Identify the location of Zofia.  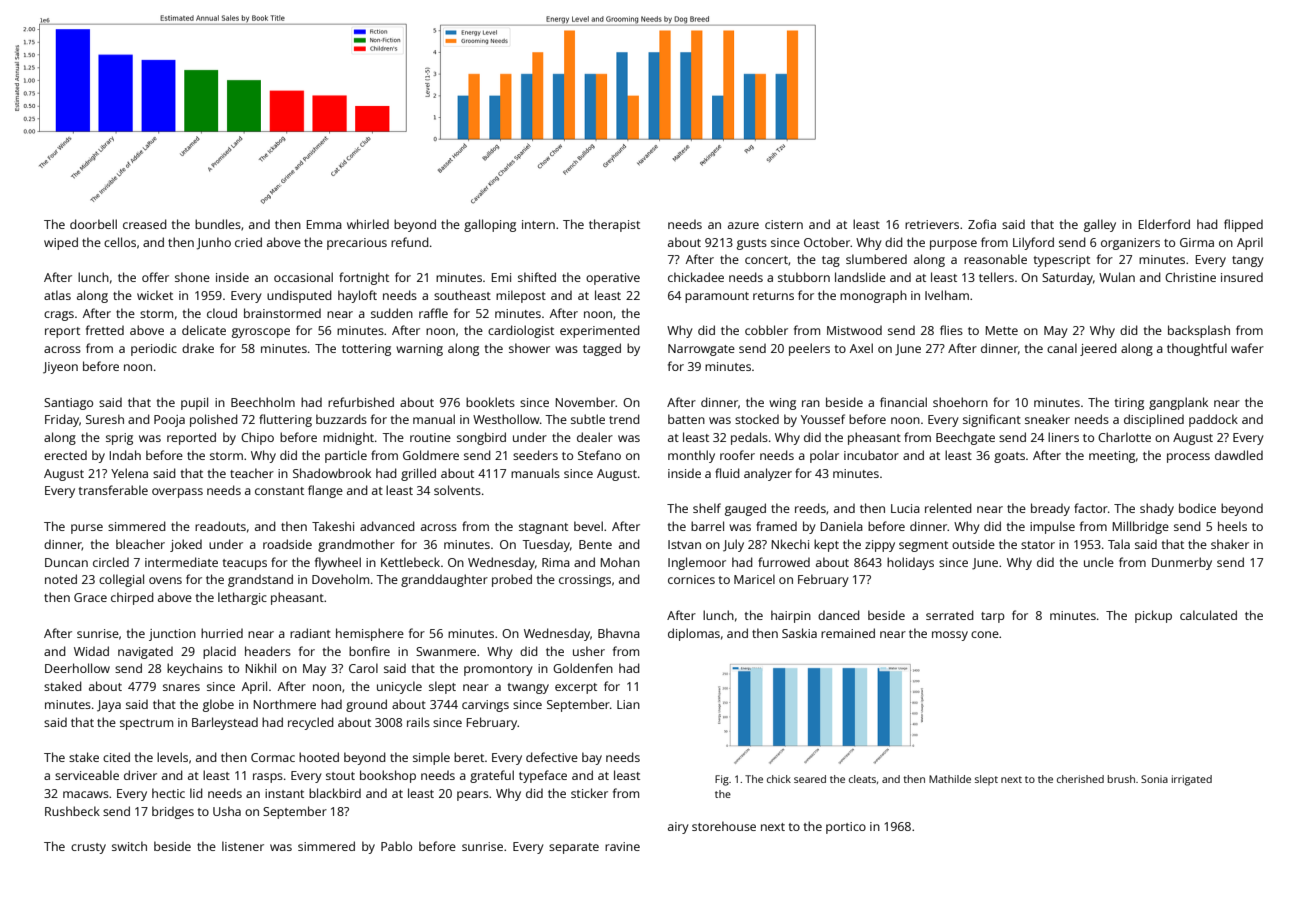
(982, 224).
